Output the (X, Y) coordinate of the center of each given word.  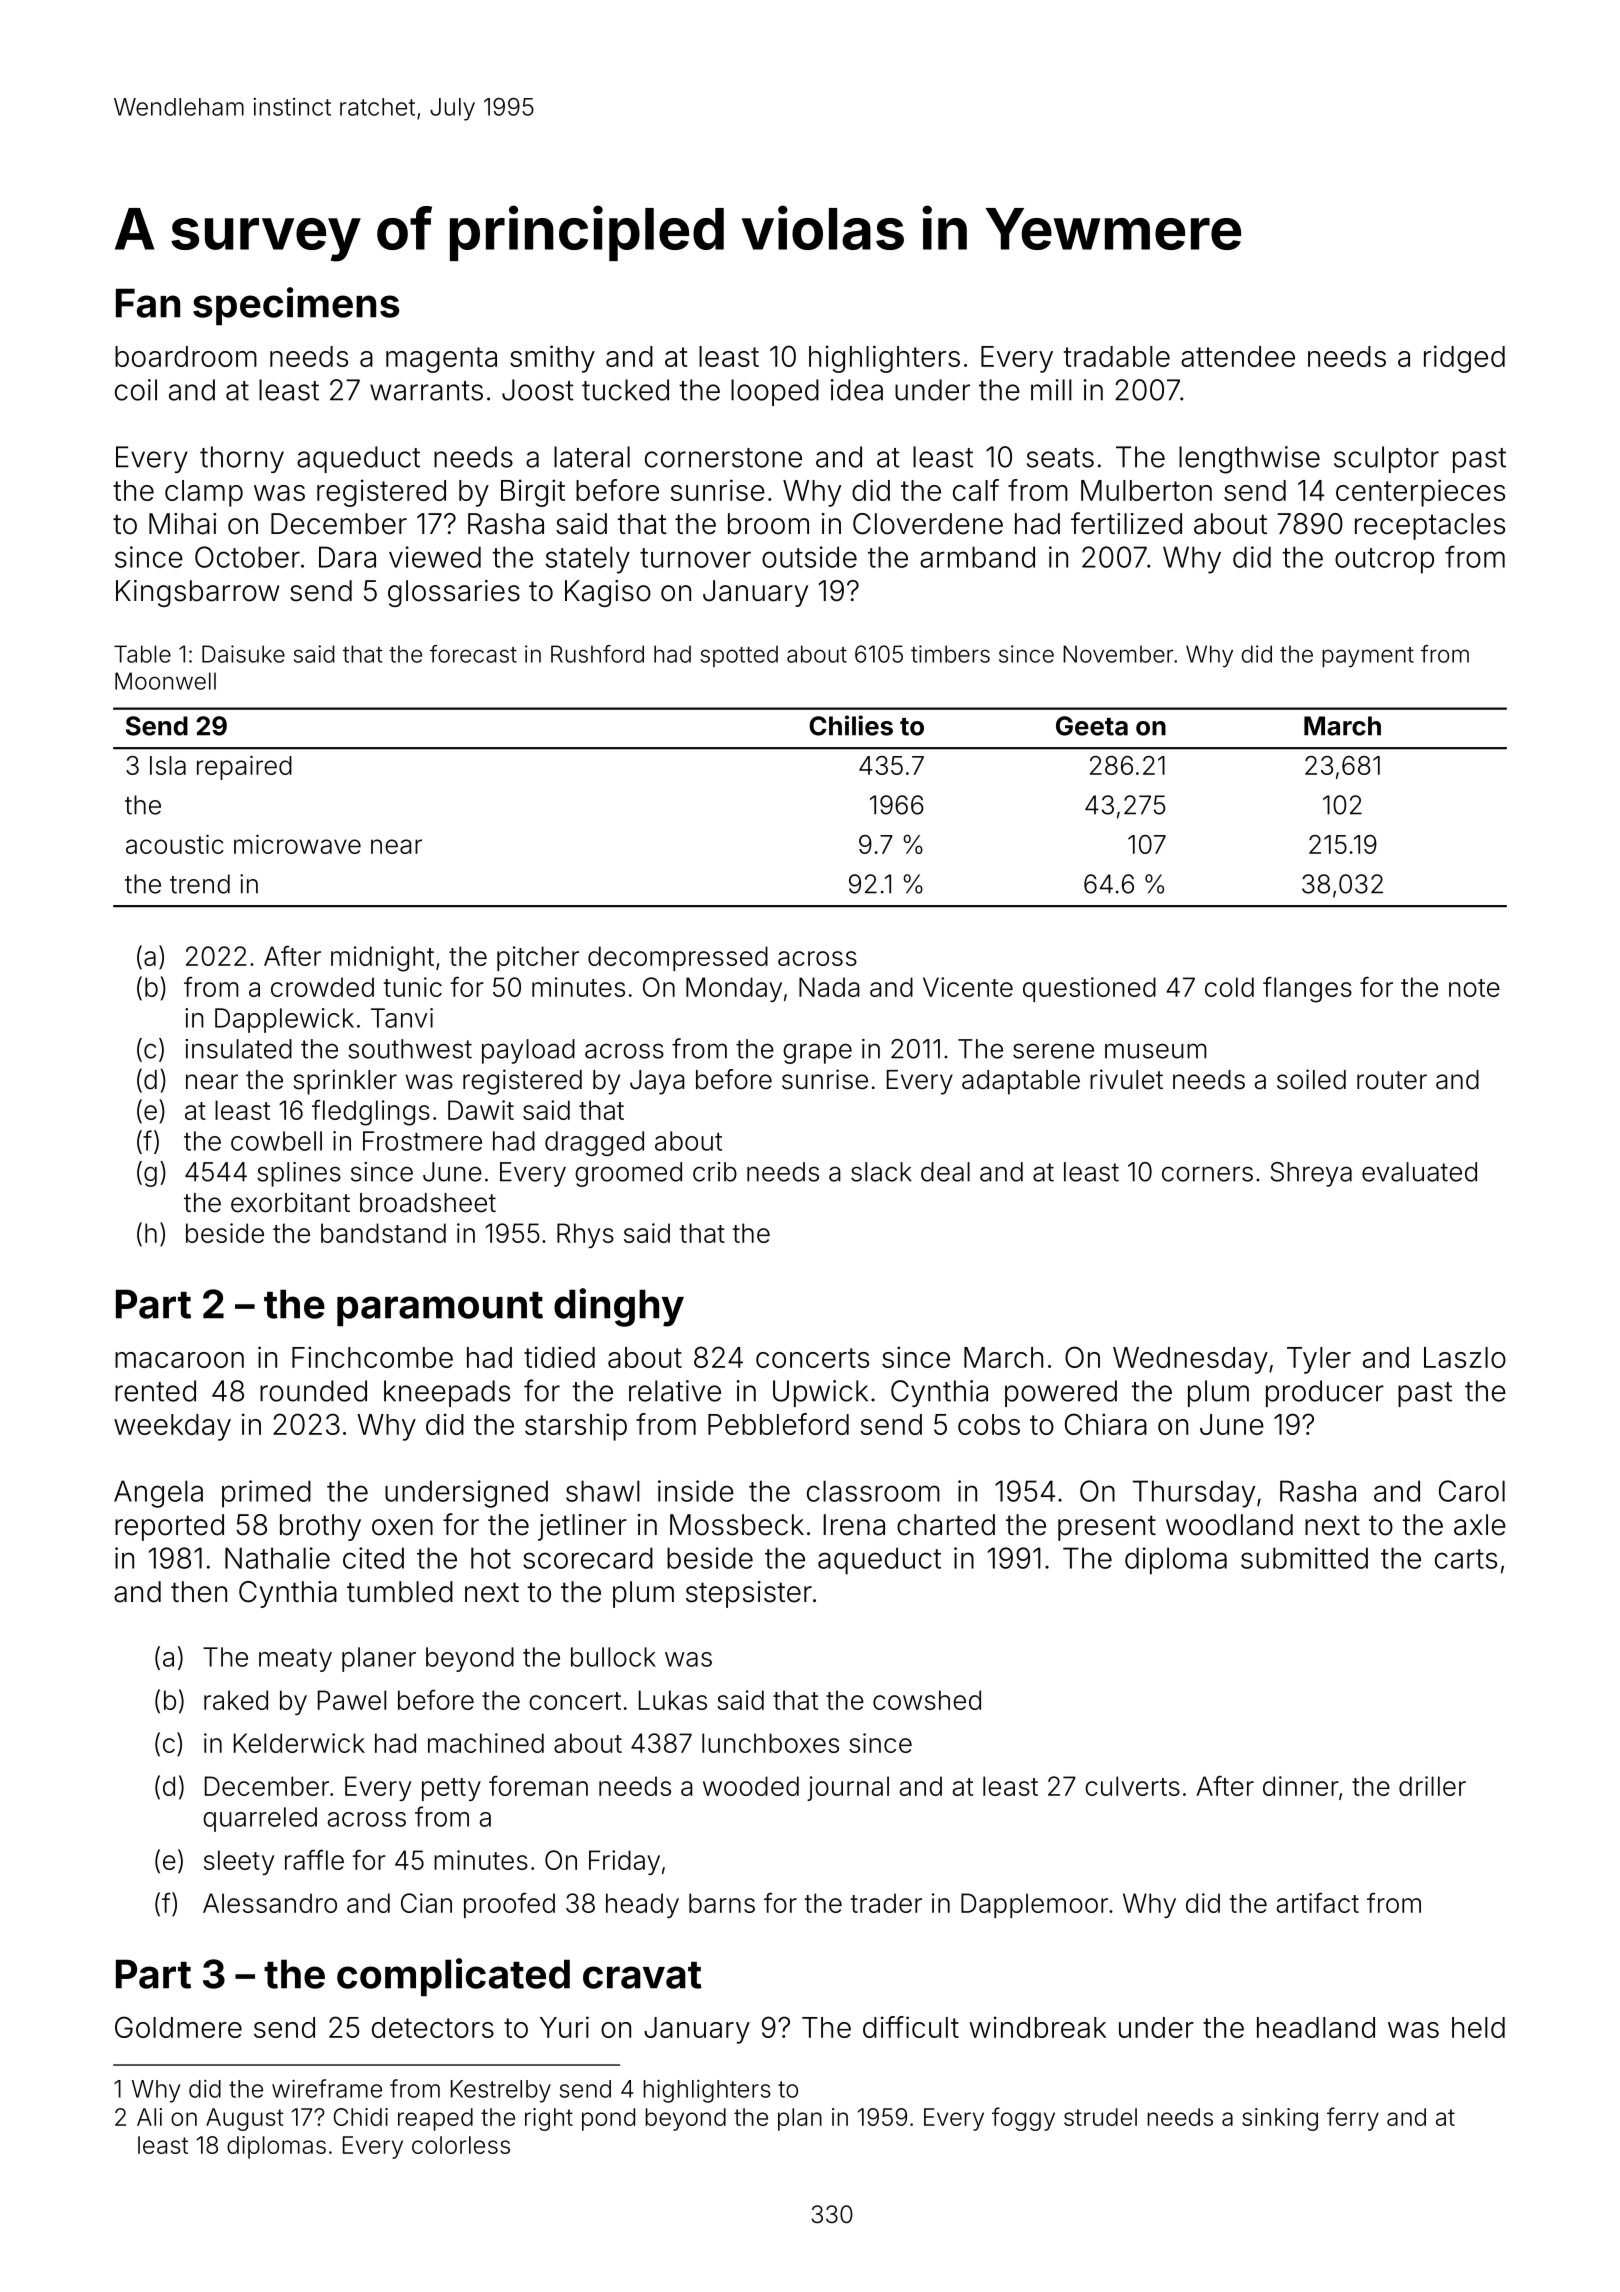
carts (1466, 1559)
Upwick (820, 1393)
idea (857, 390)
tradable (1117, 356)
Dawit (481, 1110)
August (245, 2119)
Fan (148, 303)
